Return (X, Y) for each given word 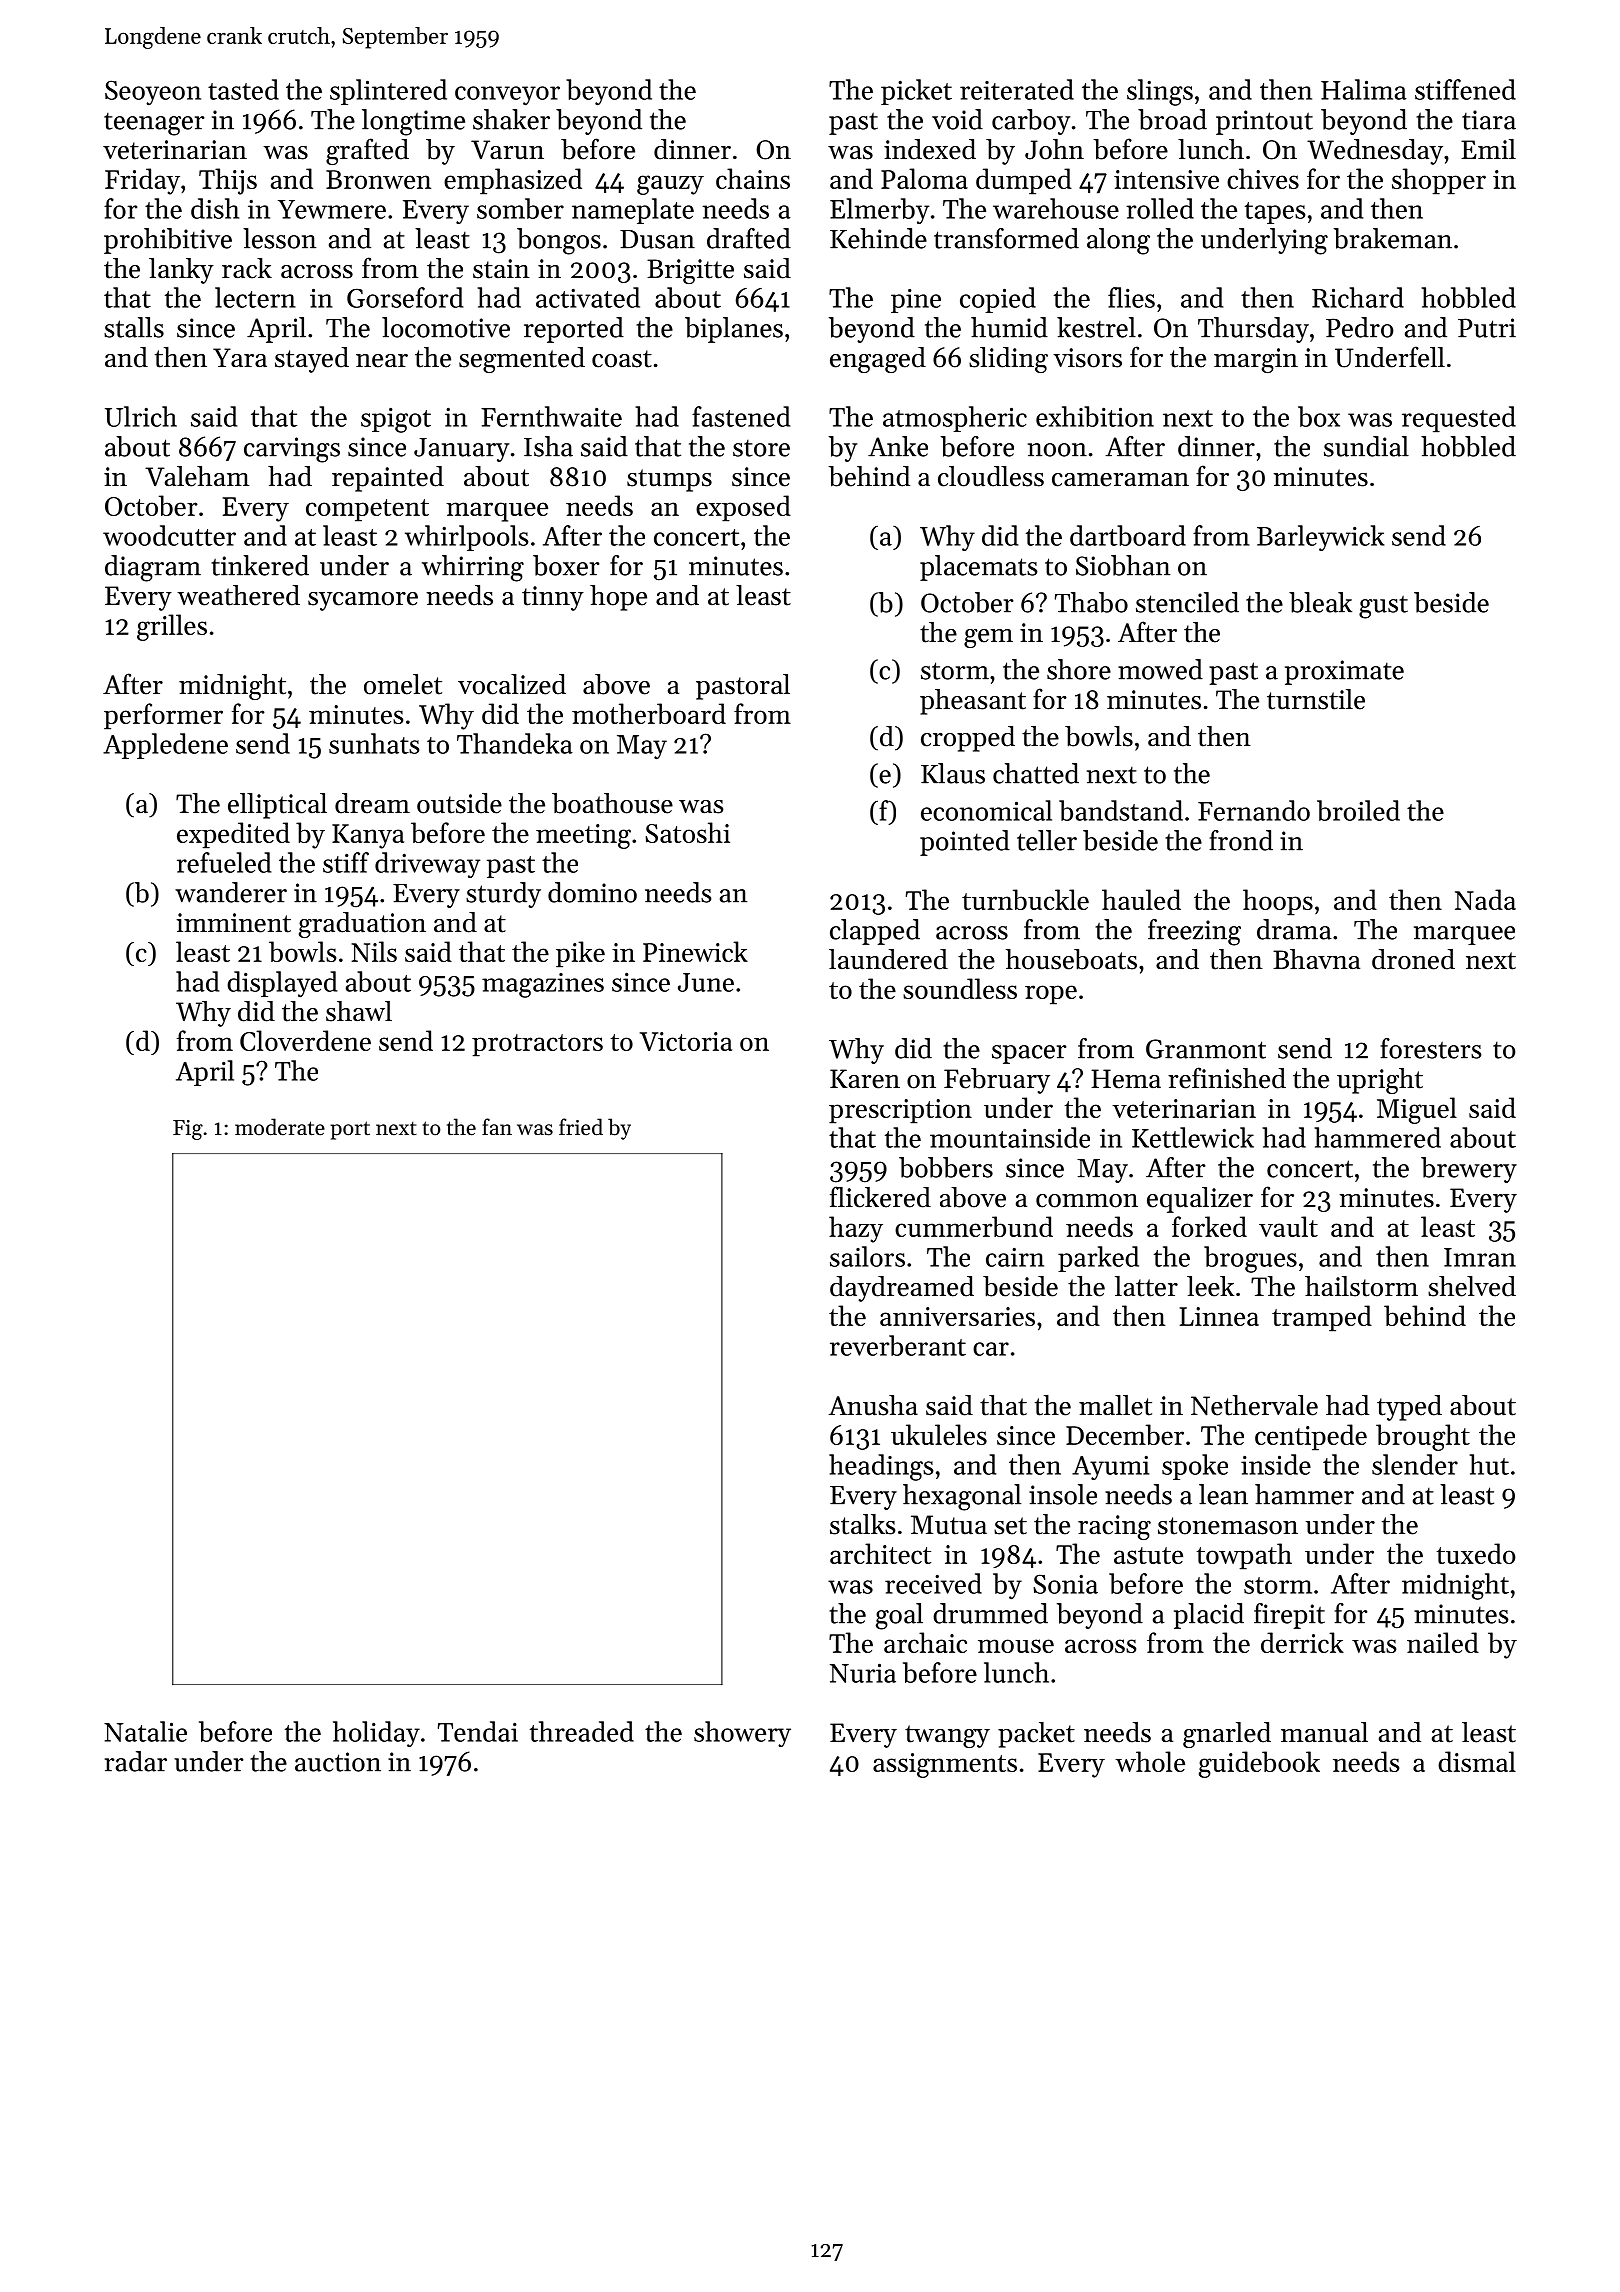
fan (497, 1126)
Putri (1487, 328)
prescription (900, 1111)
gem (988, 638)
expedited (233, 835)
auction (338, 1762)
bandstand (1121, 810)
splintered (388, 92)
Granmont (1206, 1049)
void (957, 119)
